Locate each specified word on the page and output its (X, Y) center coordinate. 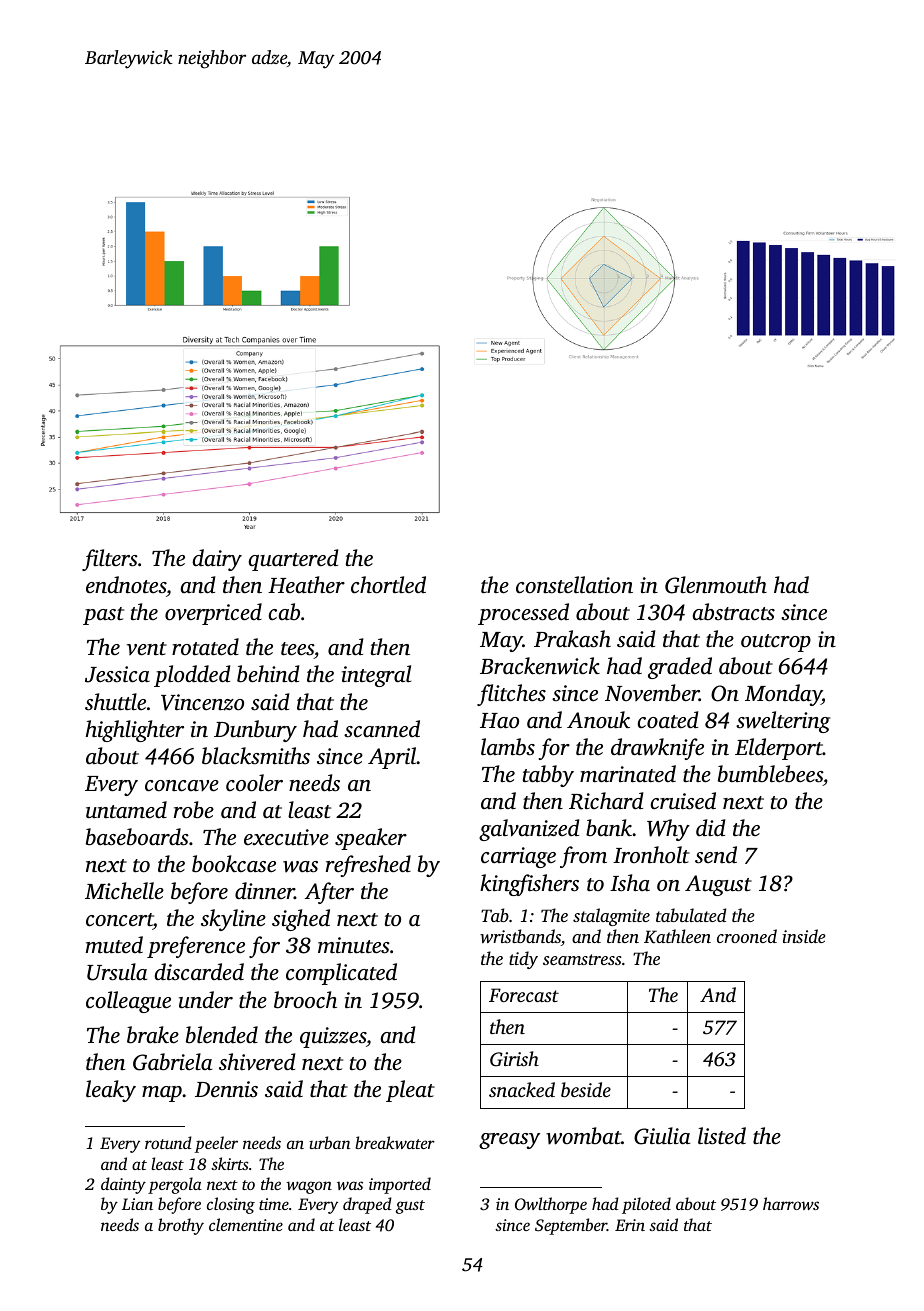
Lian (137, 1204)
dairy (217, 560)
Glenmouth (716, 585)
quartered (293, 560)
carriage (518, 857)
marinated (628, 774)
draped (367, 1205)
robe (194, 810)
